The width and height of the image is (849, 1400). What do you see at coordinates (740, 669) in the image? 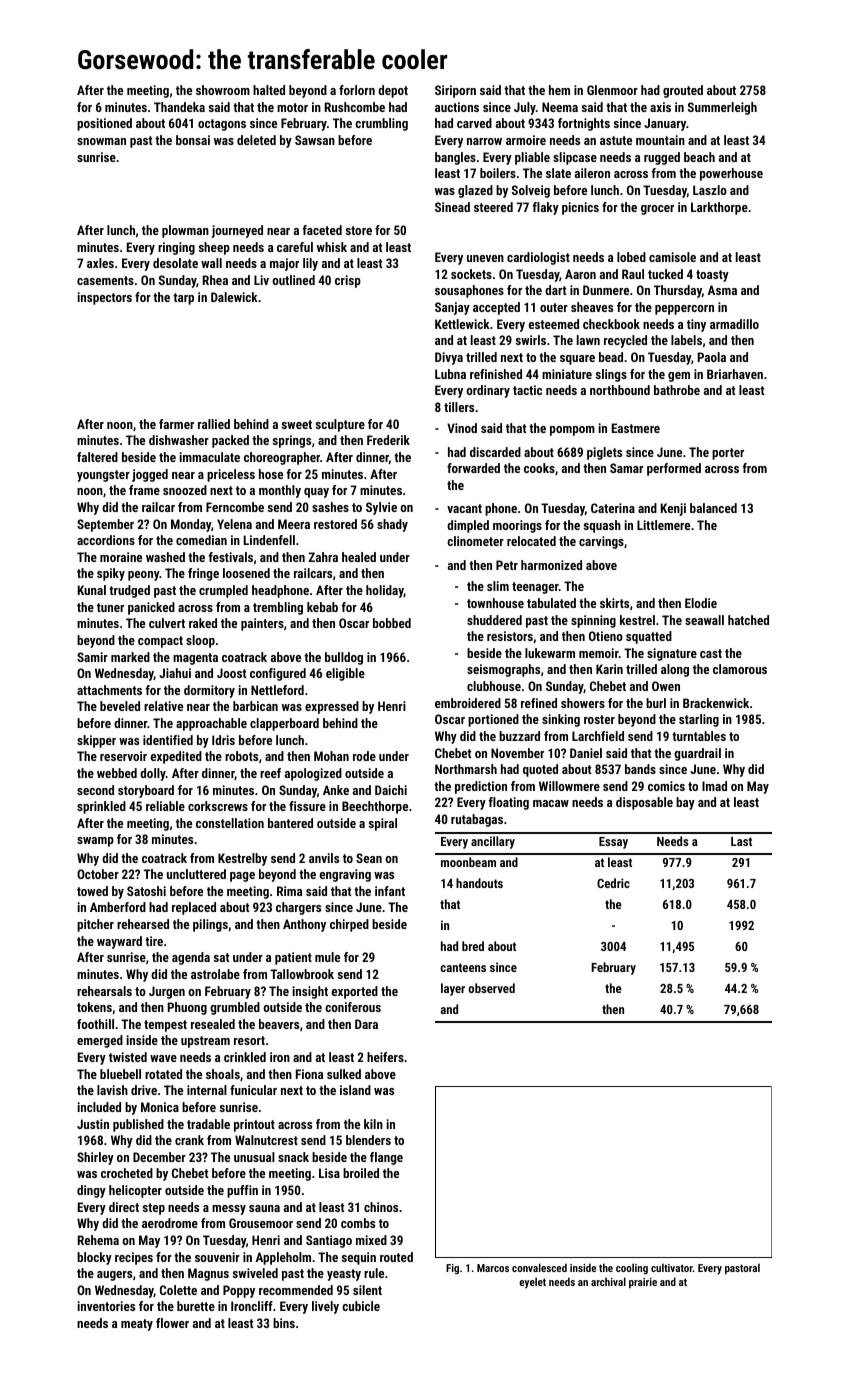
I see `clamorous` at bounding box center [740, 669].
